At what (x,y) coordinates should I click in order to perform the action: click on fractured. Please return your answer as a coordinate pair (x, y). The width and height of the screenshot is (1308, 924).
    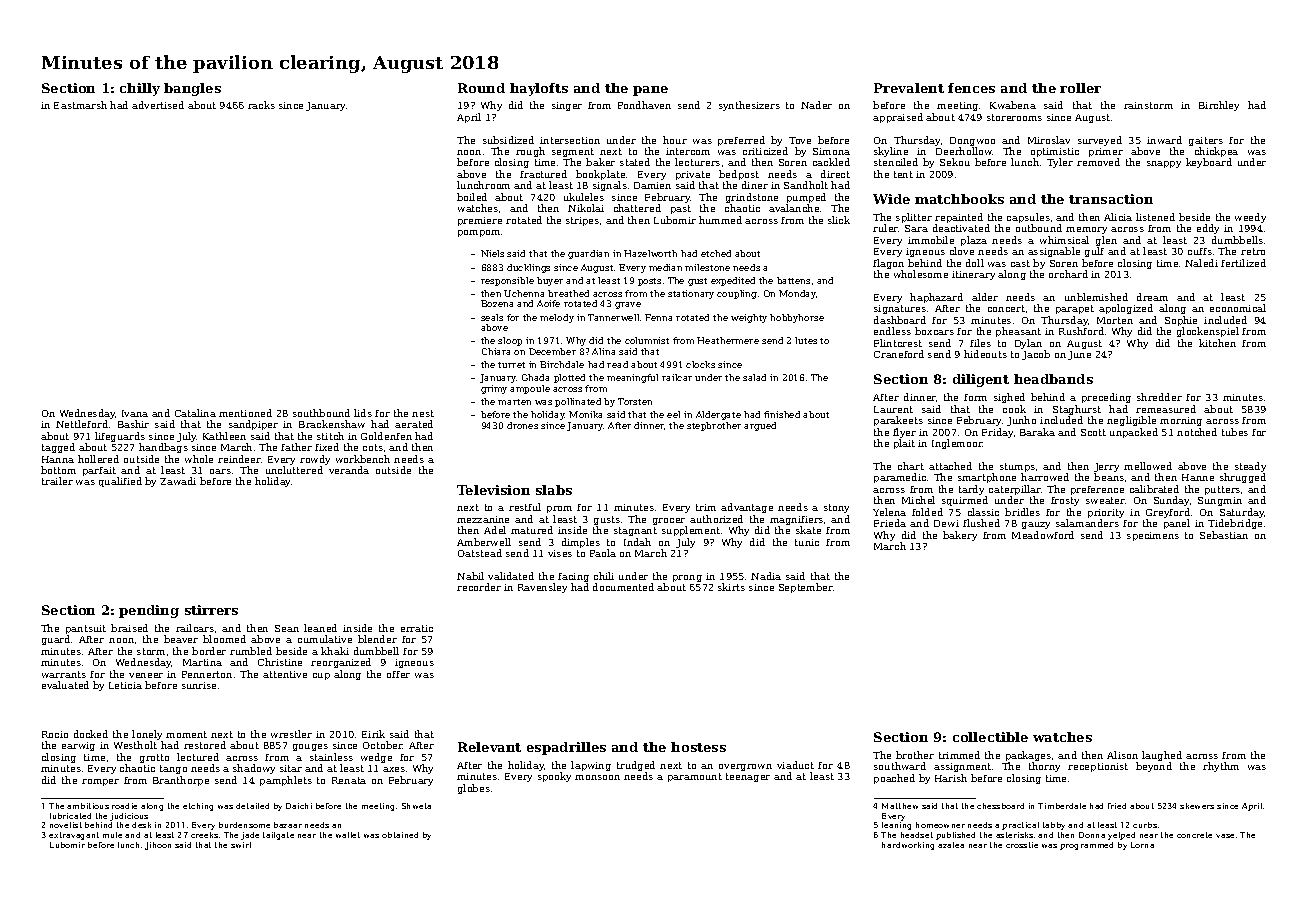
    Looking at the image, I should click on (543, 174).
